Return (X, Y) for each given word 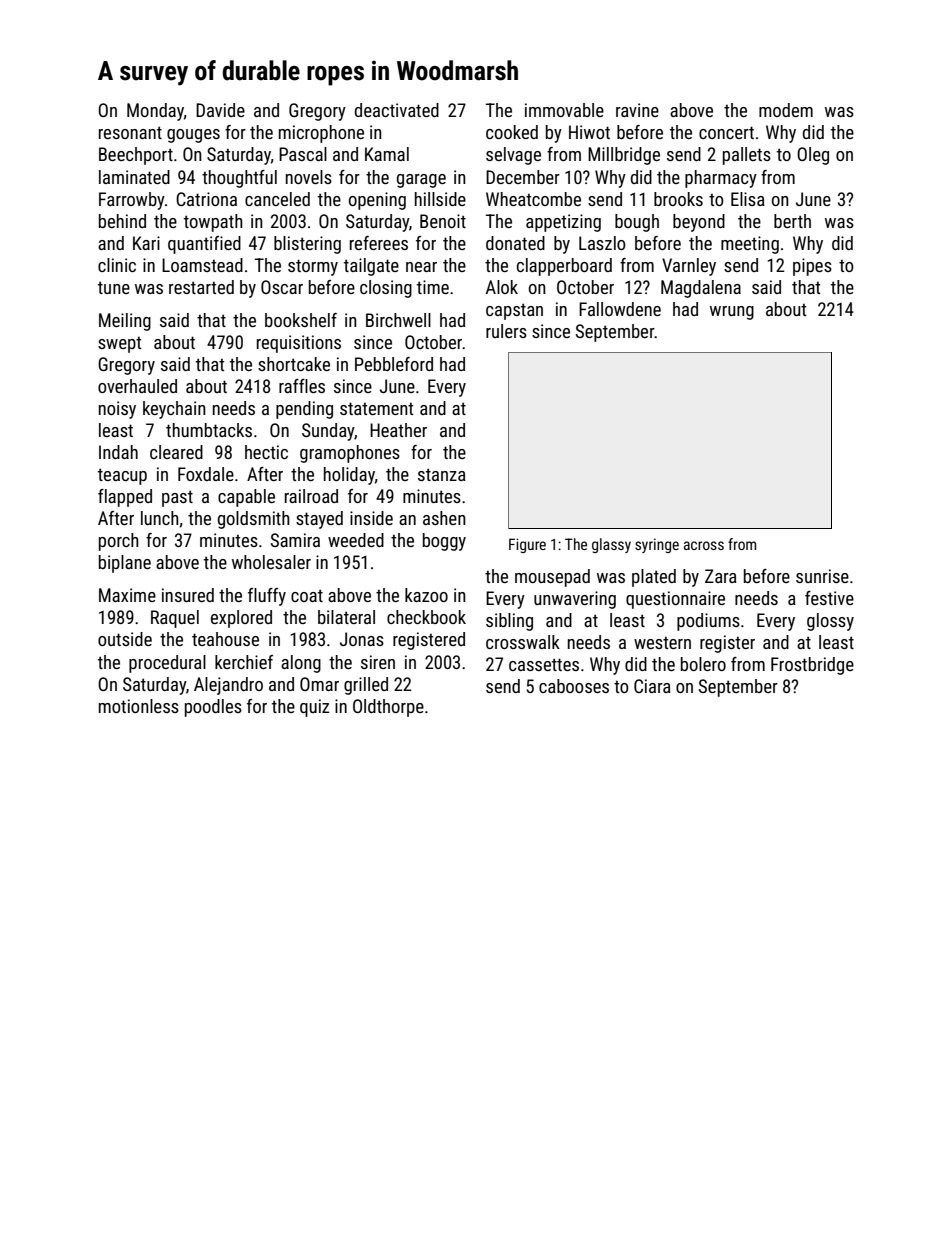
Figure (527, 545)
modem (786, 110)
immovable (564, 110)
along (301, 664)
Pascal (303, 154)
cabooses (574, 686)
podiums (708, 622)
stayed (319, 520)
